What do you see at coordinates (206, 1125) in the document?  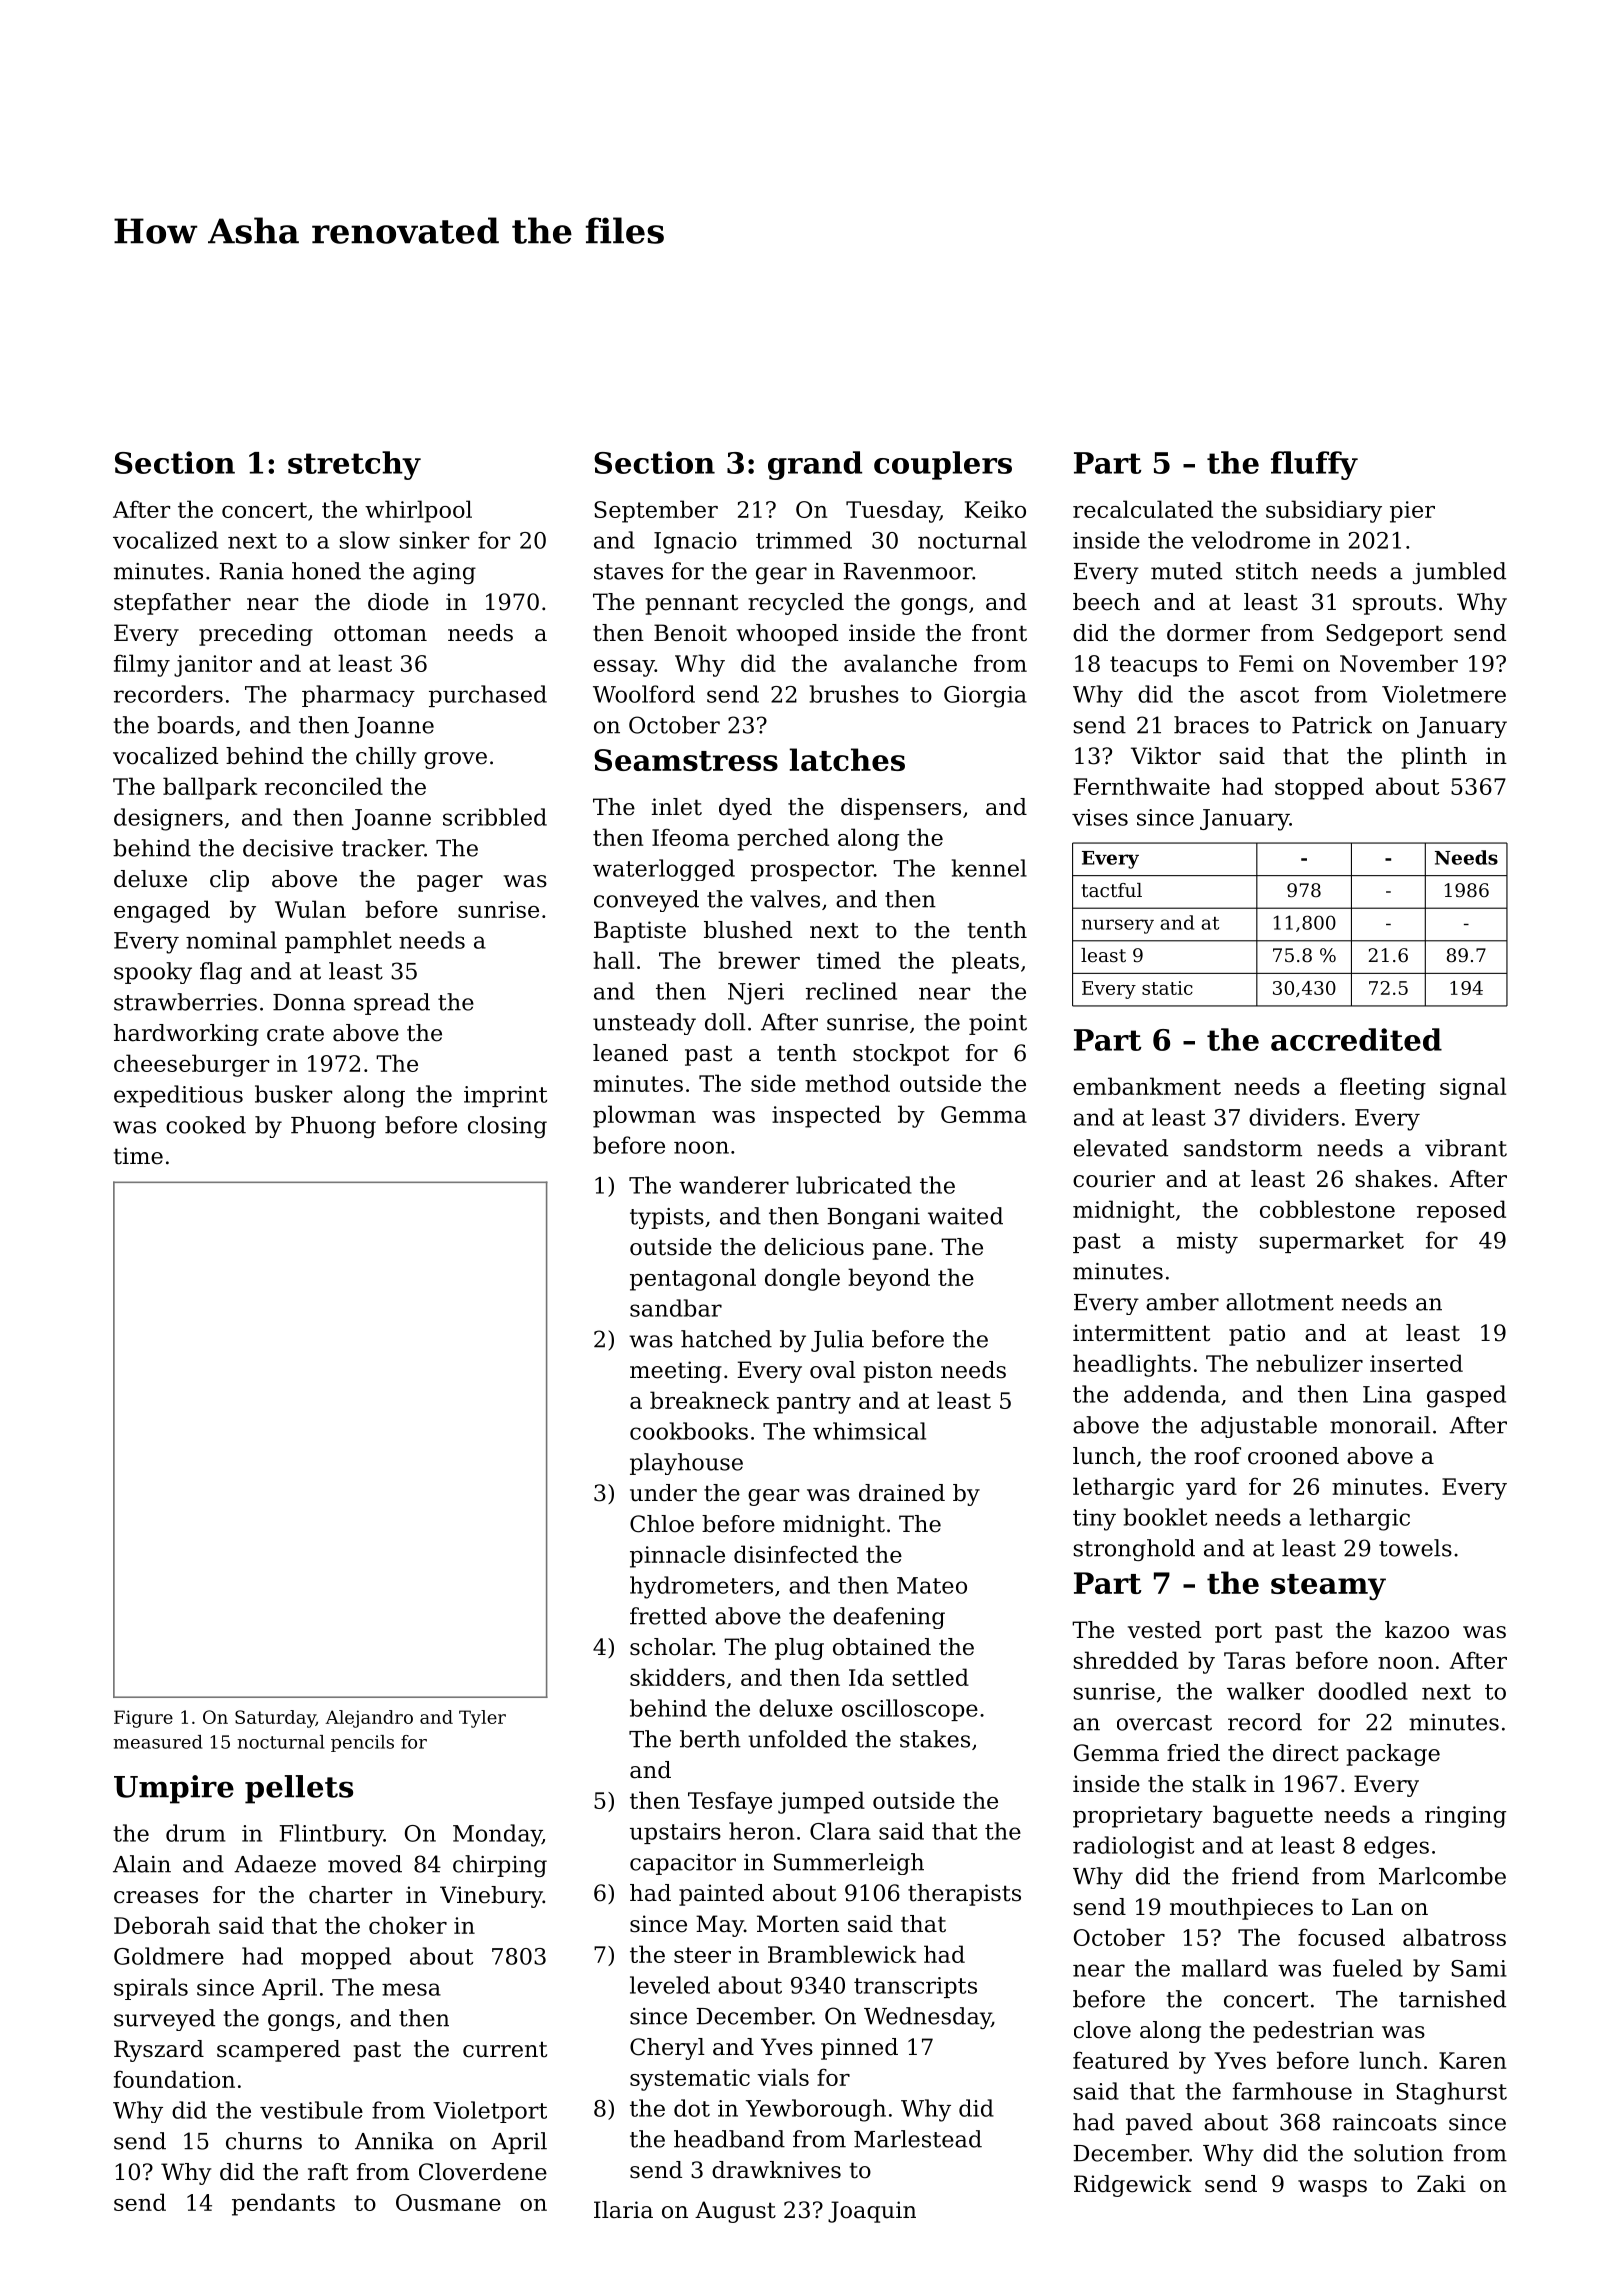 I see `cooked` at bounding box center [206, 1125].
